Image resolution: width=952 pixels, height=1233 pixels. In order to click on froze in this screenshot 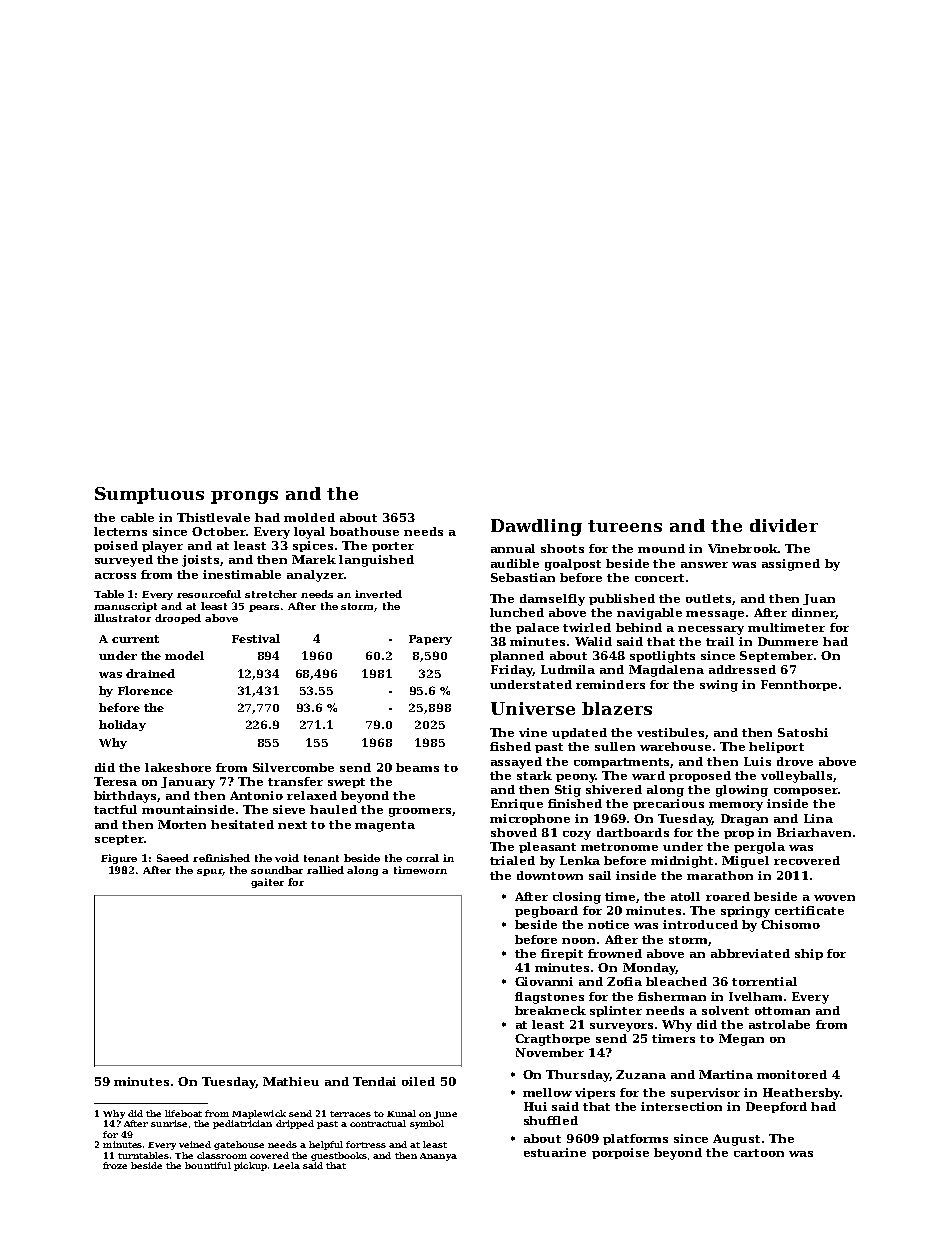, I will do `click(115, 1165)`.
